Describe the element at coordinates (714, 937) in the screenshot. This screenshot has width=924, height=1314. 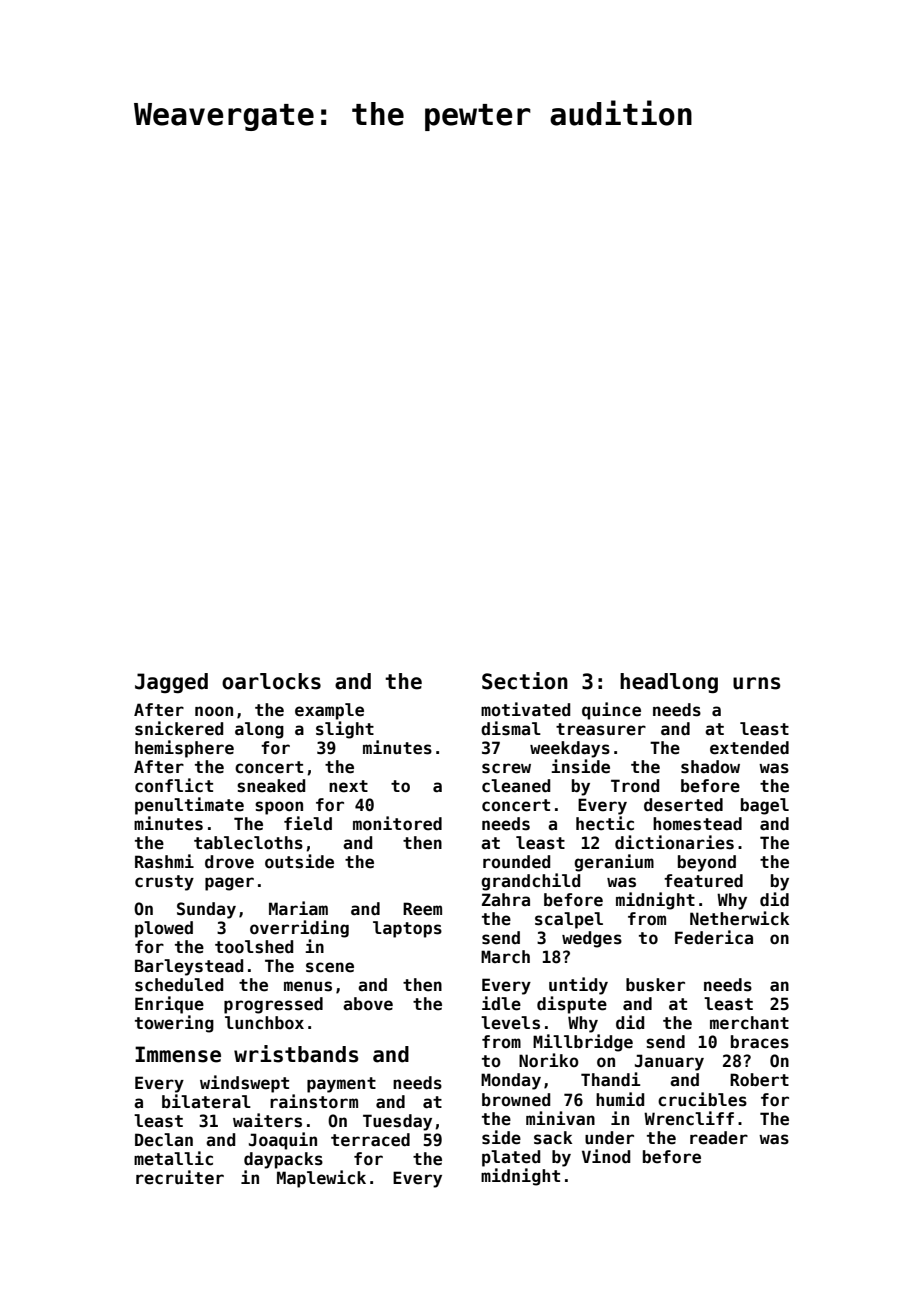
I see `Federica` at that location.
